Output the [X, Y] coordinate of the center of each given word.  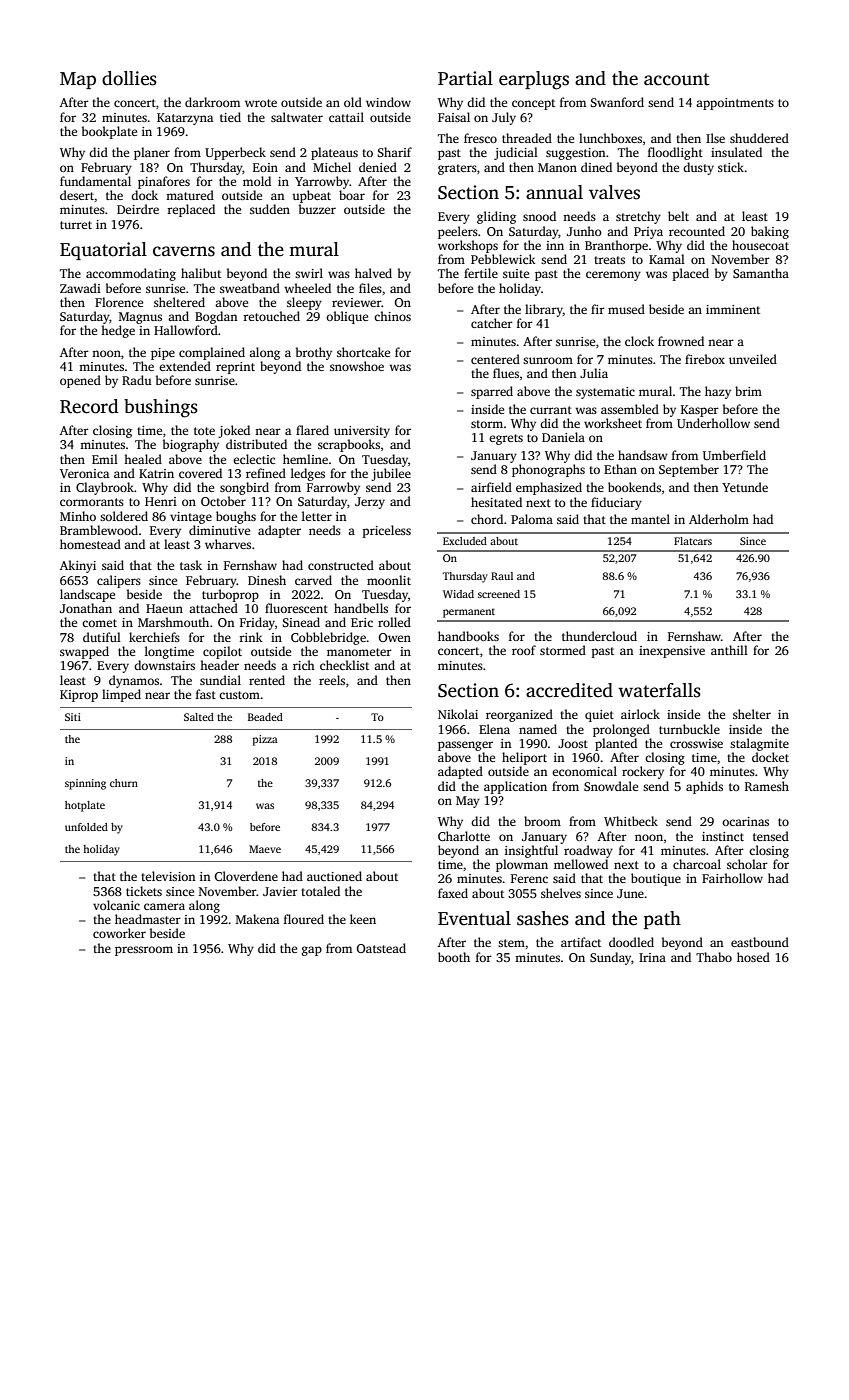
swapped [84, 652]
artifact [581, 942]
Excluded [465, 541]
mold [257, 181]
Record [89, 406]
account [677, 79]
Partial [465, 78]
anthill [729, 650]
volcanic [116, 905]
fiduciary [616, 503]
